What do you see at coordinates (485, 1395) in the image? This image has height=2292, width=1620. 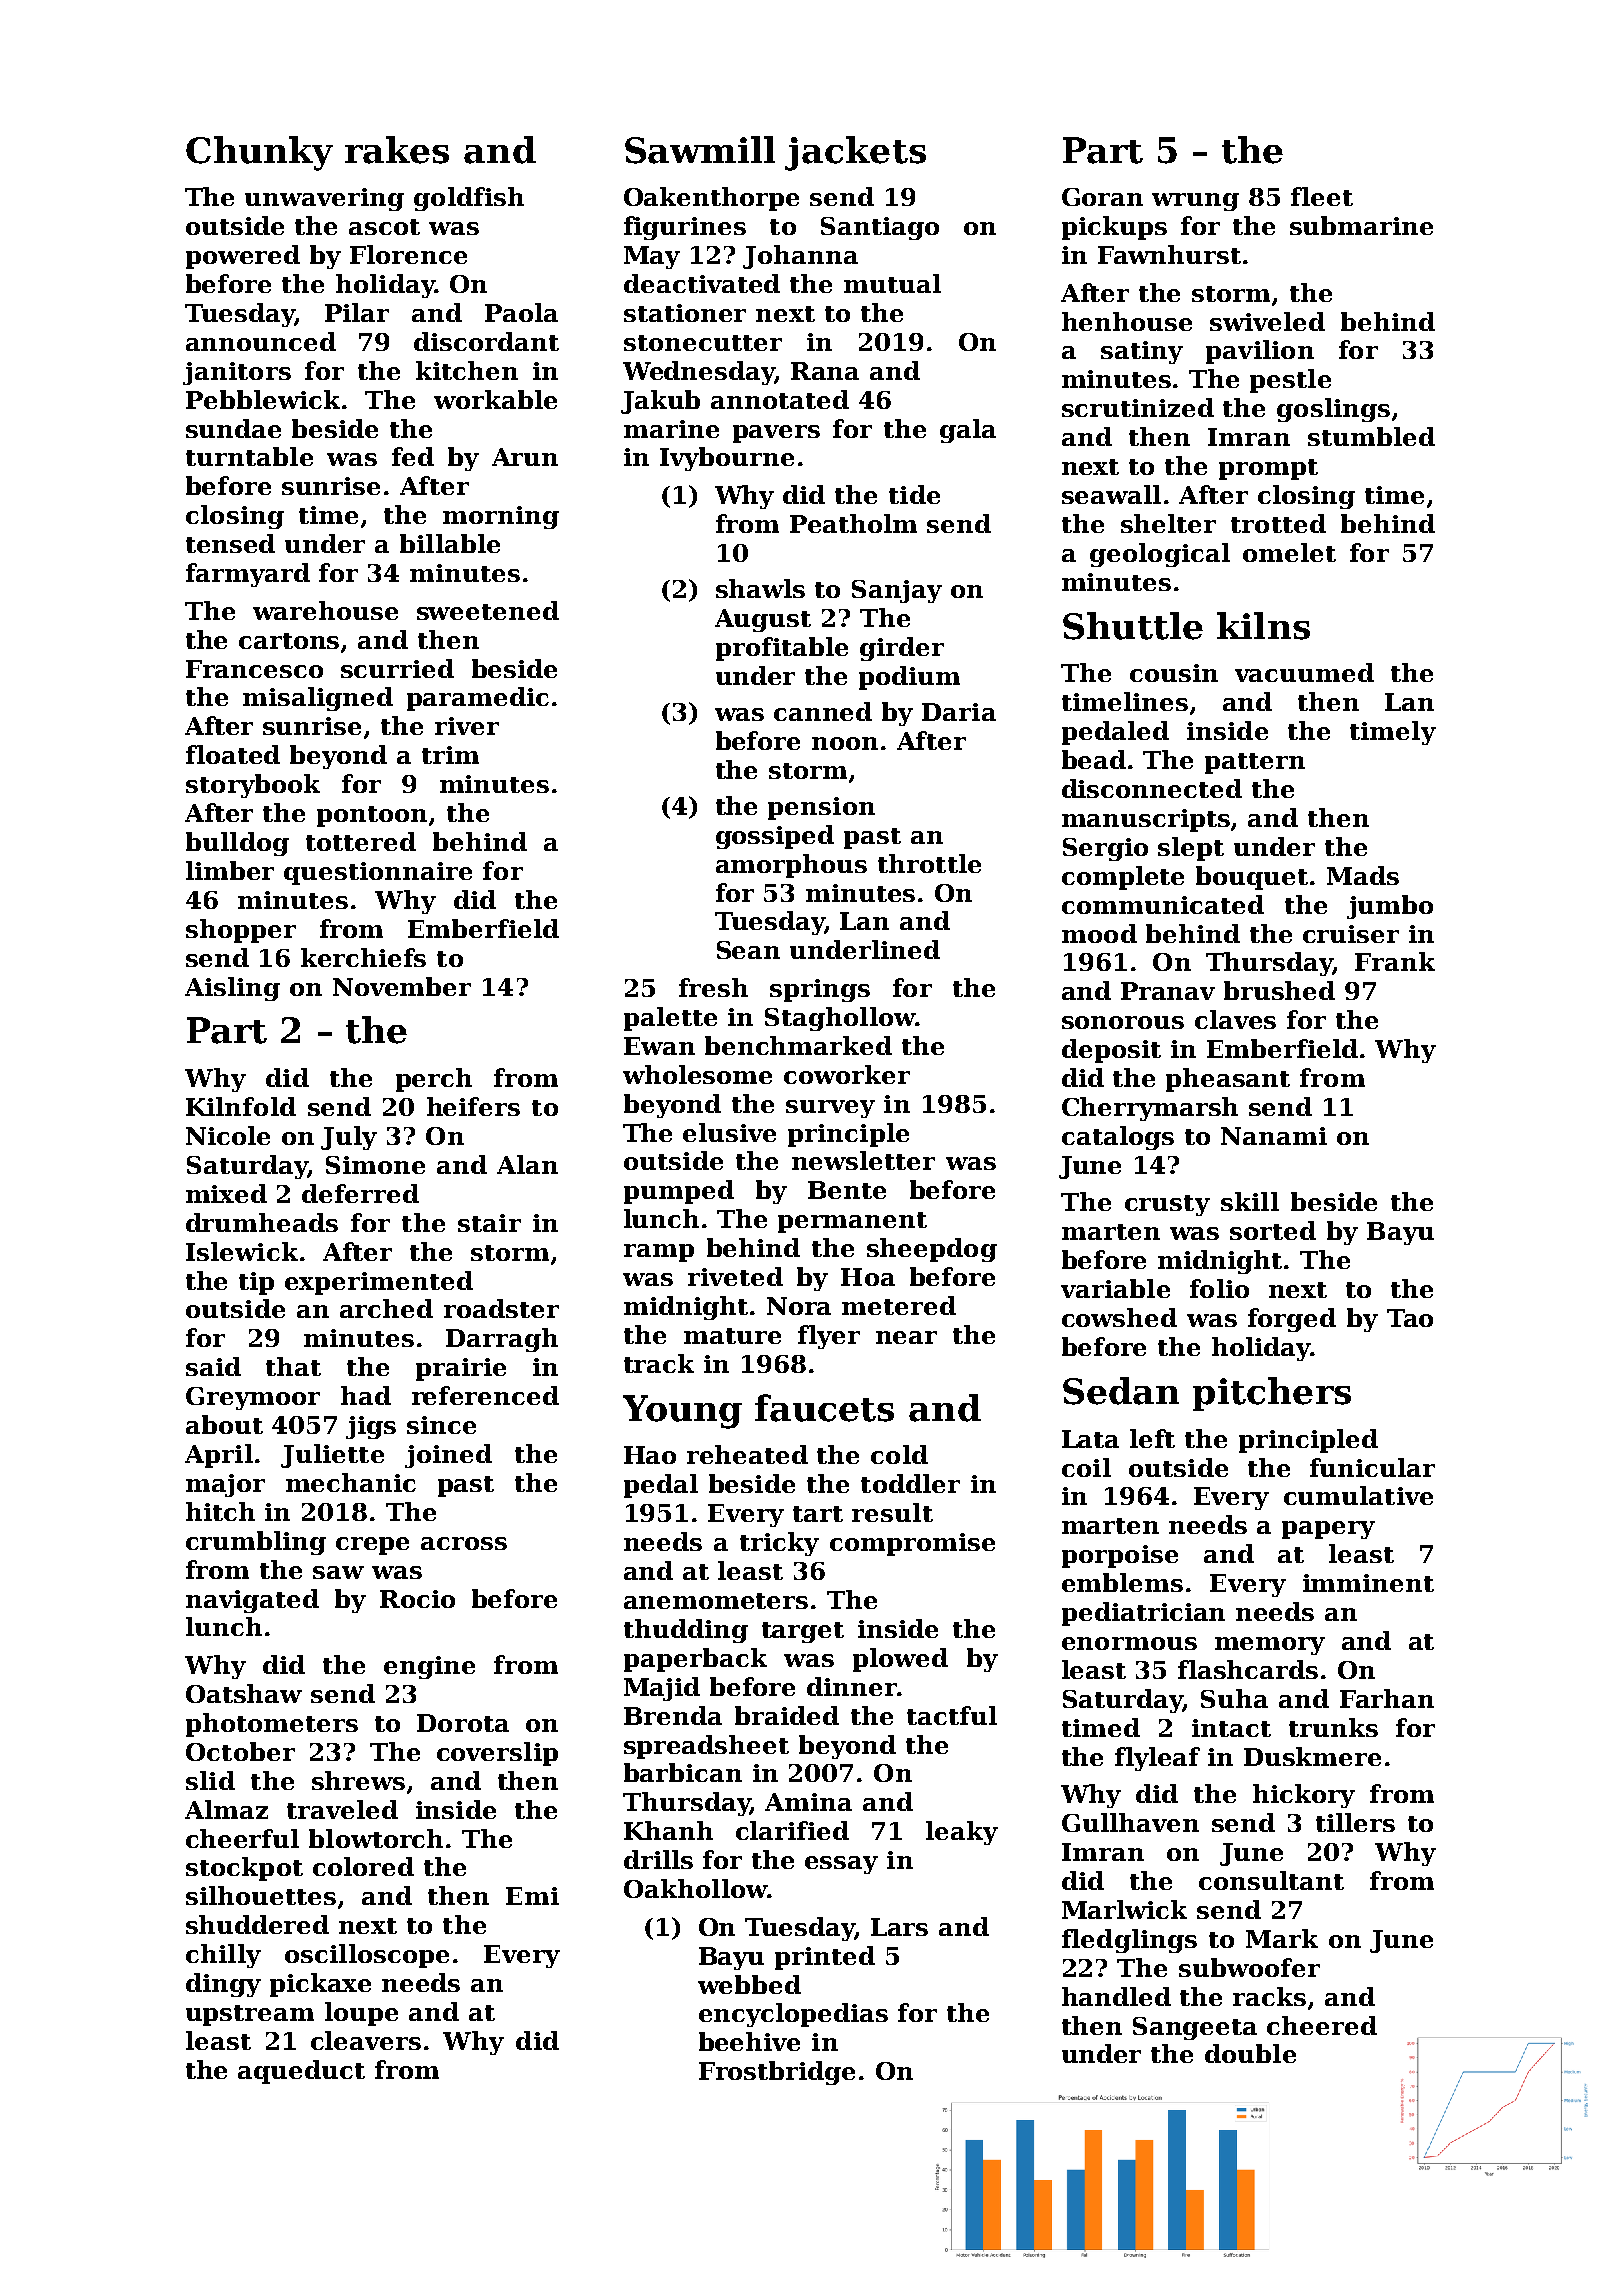 I see `referenced` at bounding box center [485, 1395].
